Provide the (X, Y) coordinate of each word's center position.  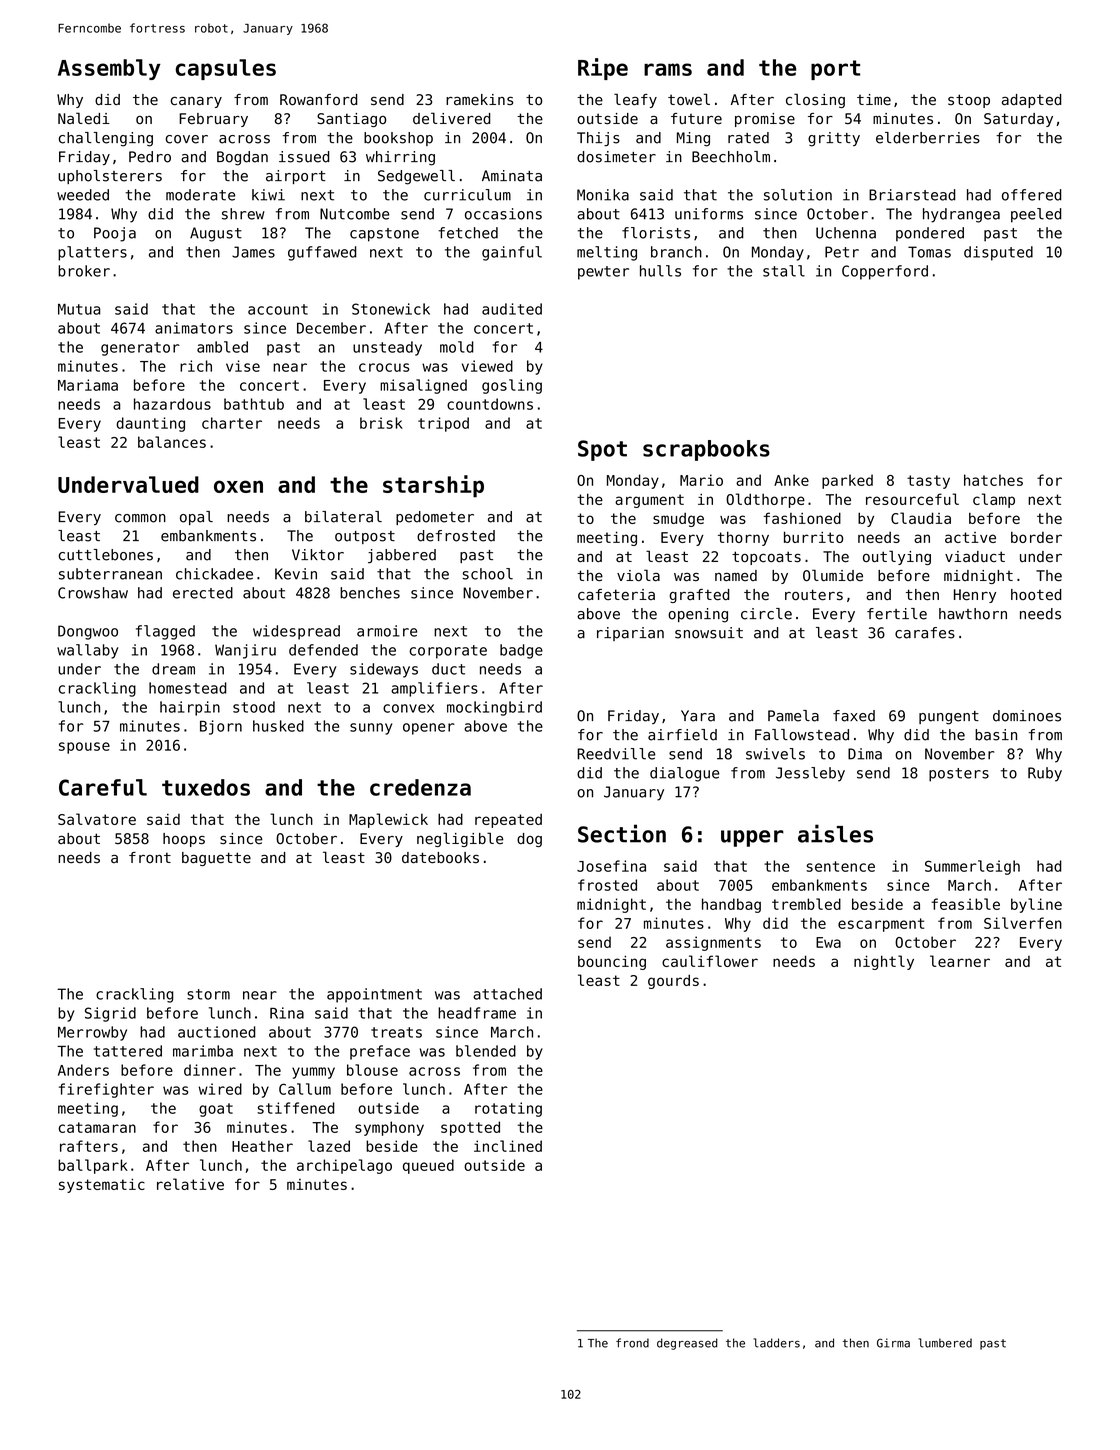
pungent (949, 718)
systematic (102, 1185)
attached (507, 994)
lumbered (945, 1343)
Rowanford (318, 100)
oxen (238, 486)
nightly (884, 962)
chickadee (214, 574)
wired (220, 1089)
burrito (813, 537)
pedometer (435, 518)
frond (632, 1343)
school (487, 574)
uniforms (709, 214)
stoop (969, 101)
